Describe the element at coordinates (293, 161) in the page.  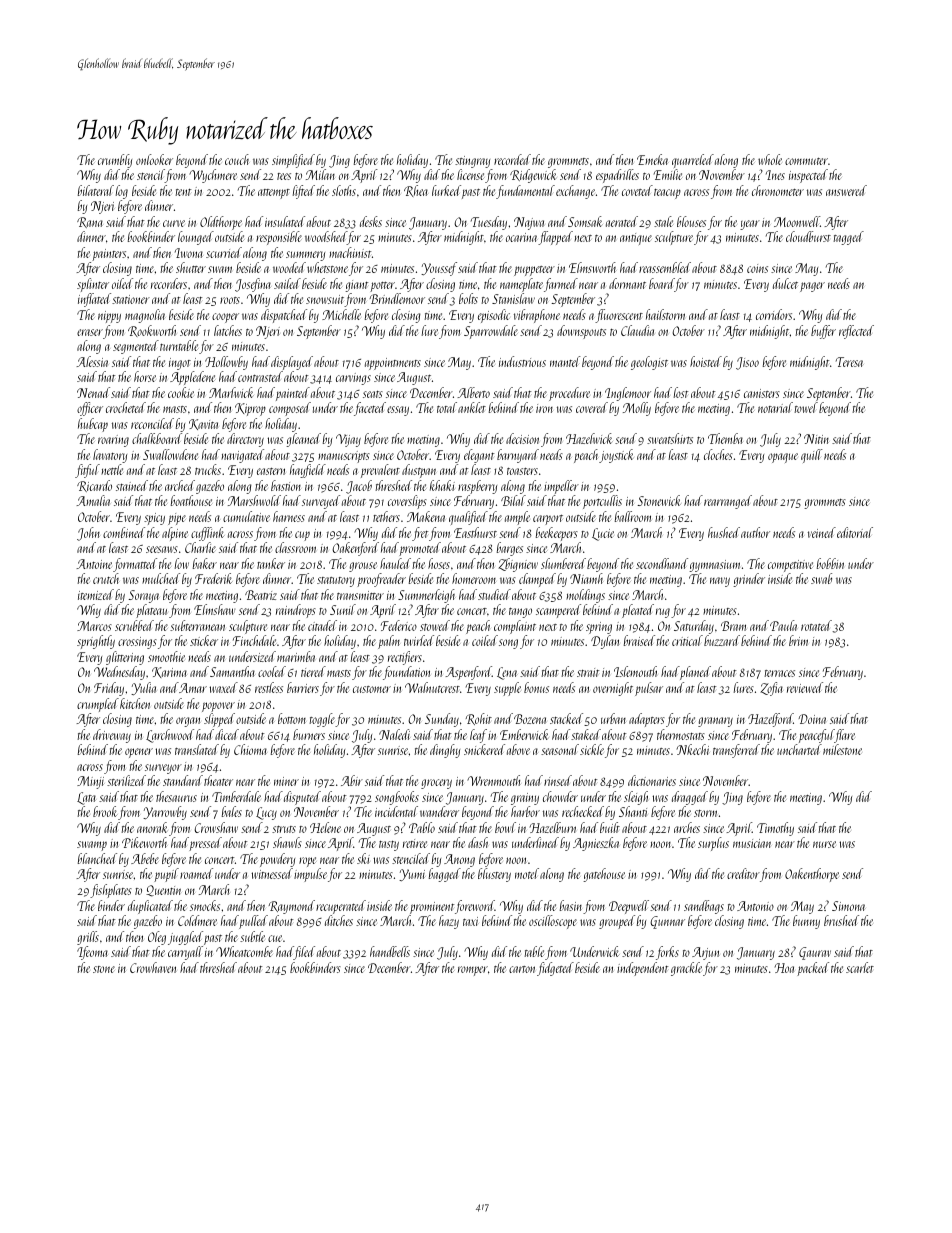
I see `simplified` at that location.
